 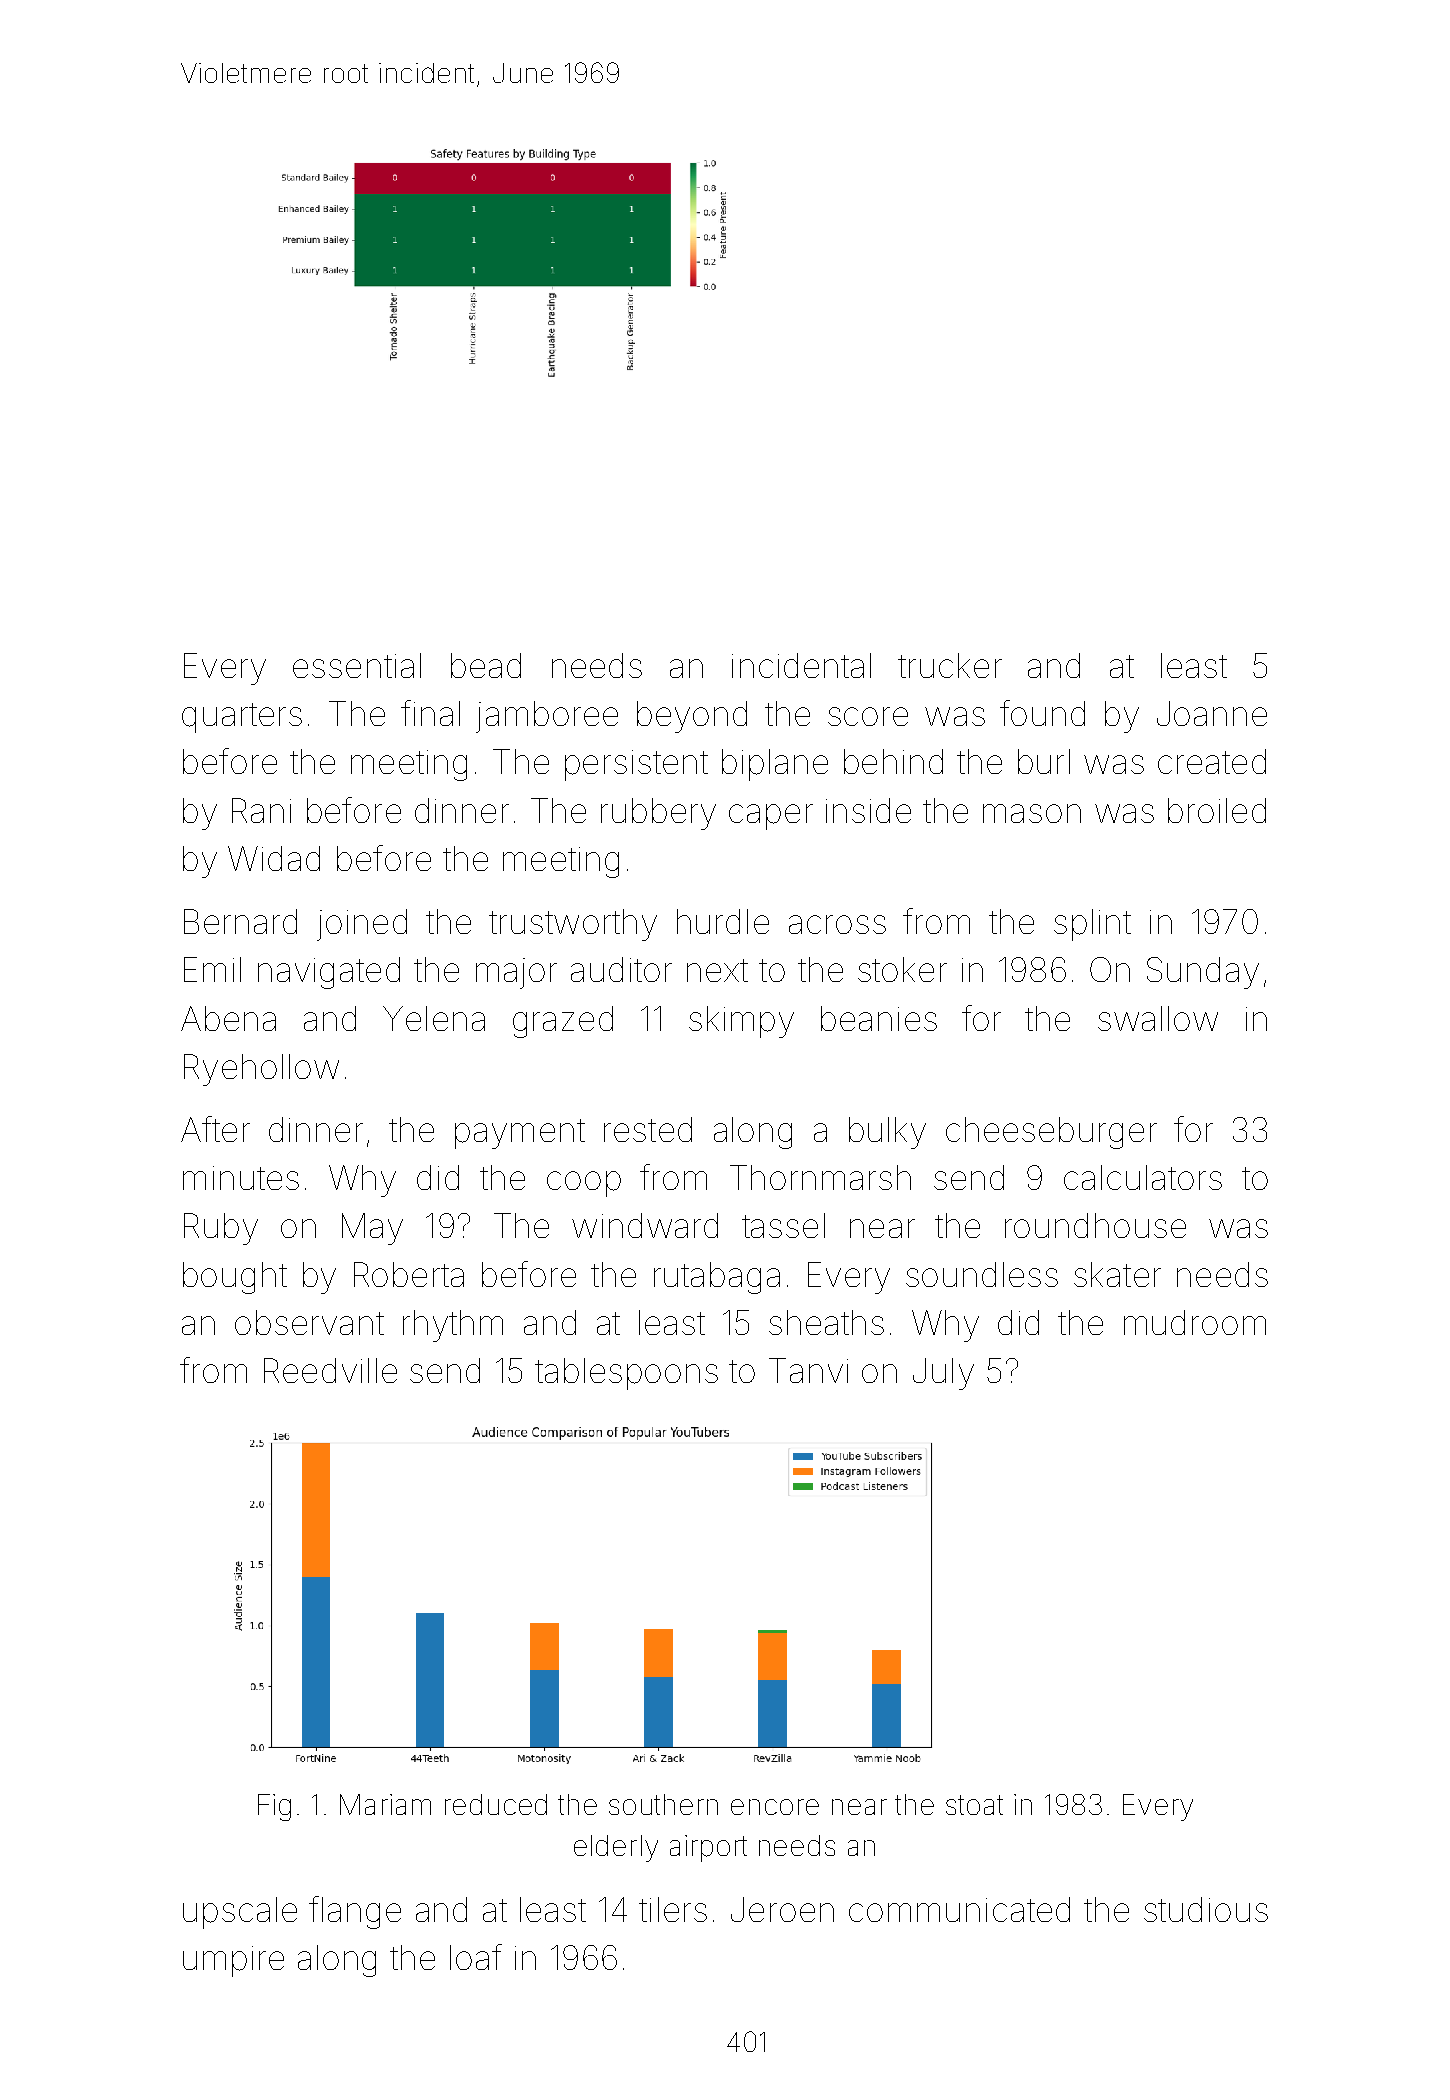 I want to click on reduced, so click(x=496, y=1804).
